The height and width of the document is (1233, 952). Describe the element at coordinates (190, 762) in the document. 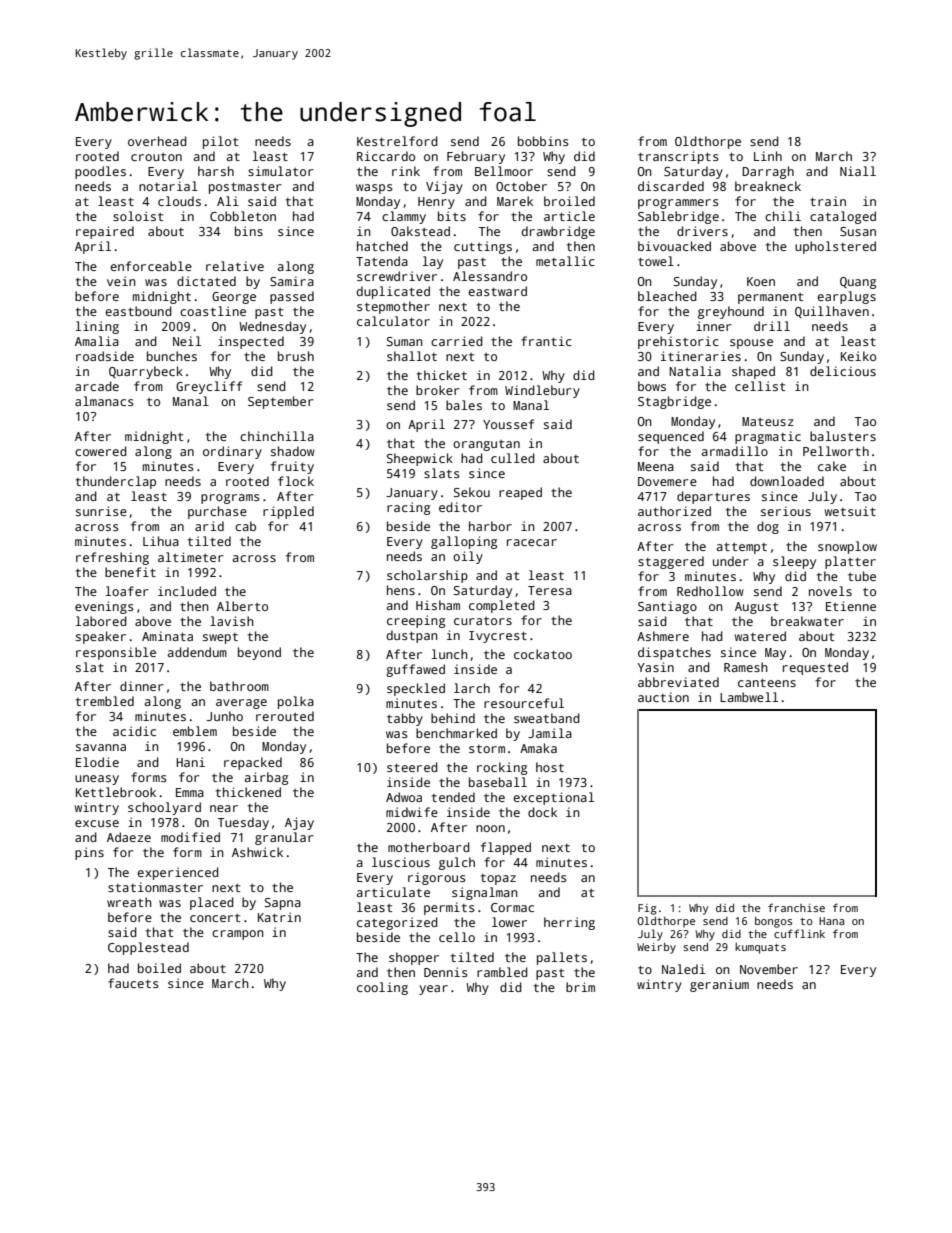

I see `Hani` at that location.
